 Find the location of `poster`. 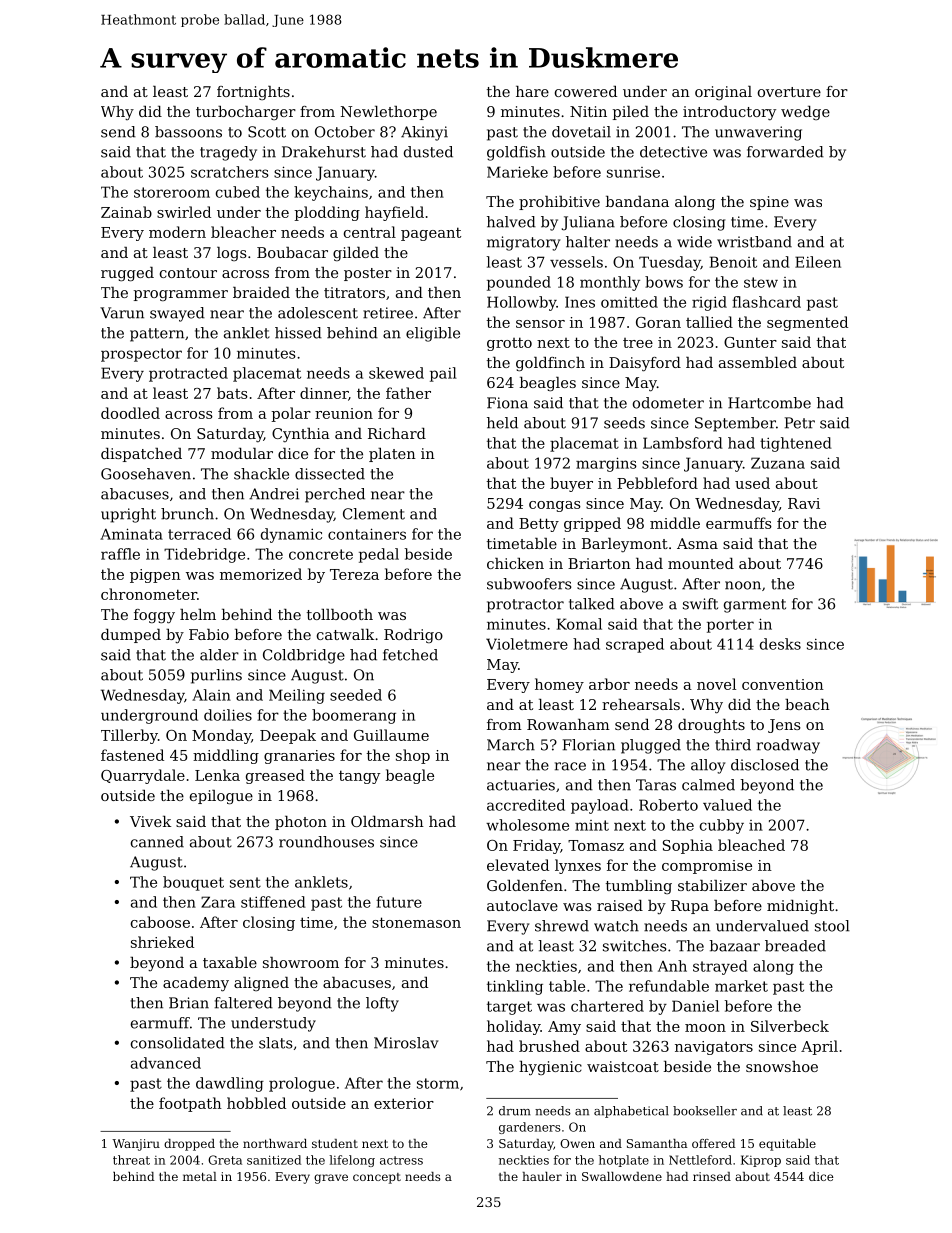

poster is located at coordinates (368, 274).
